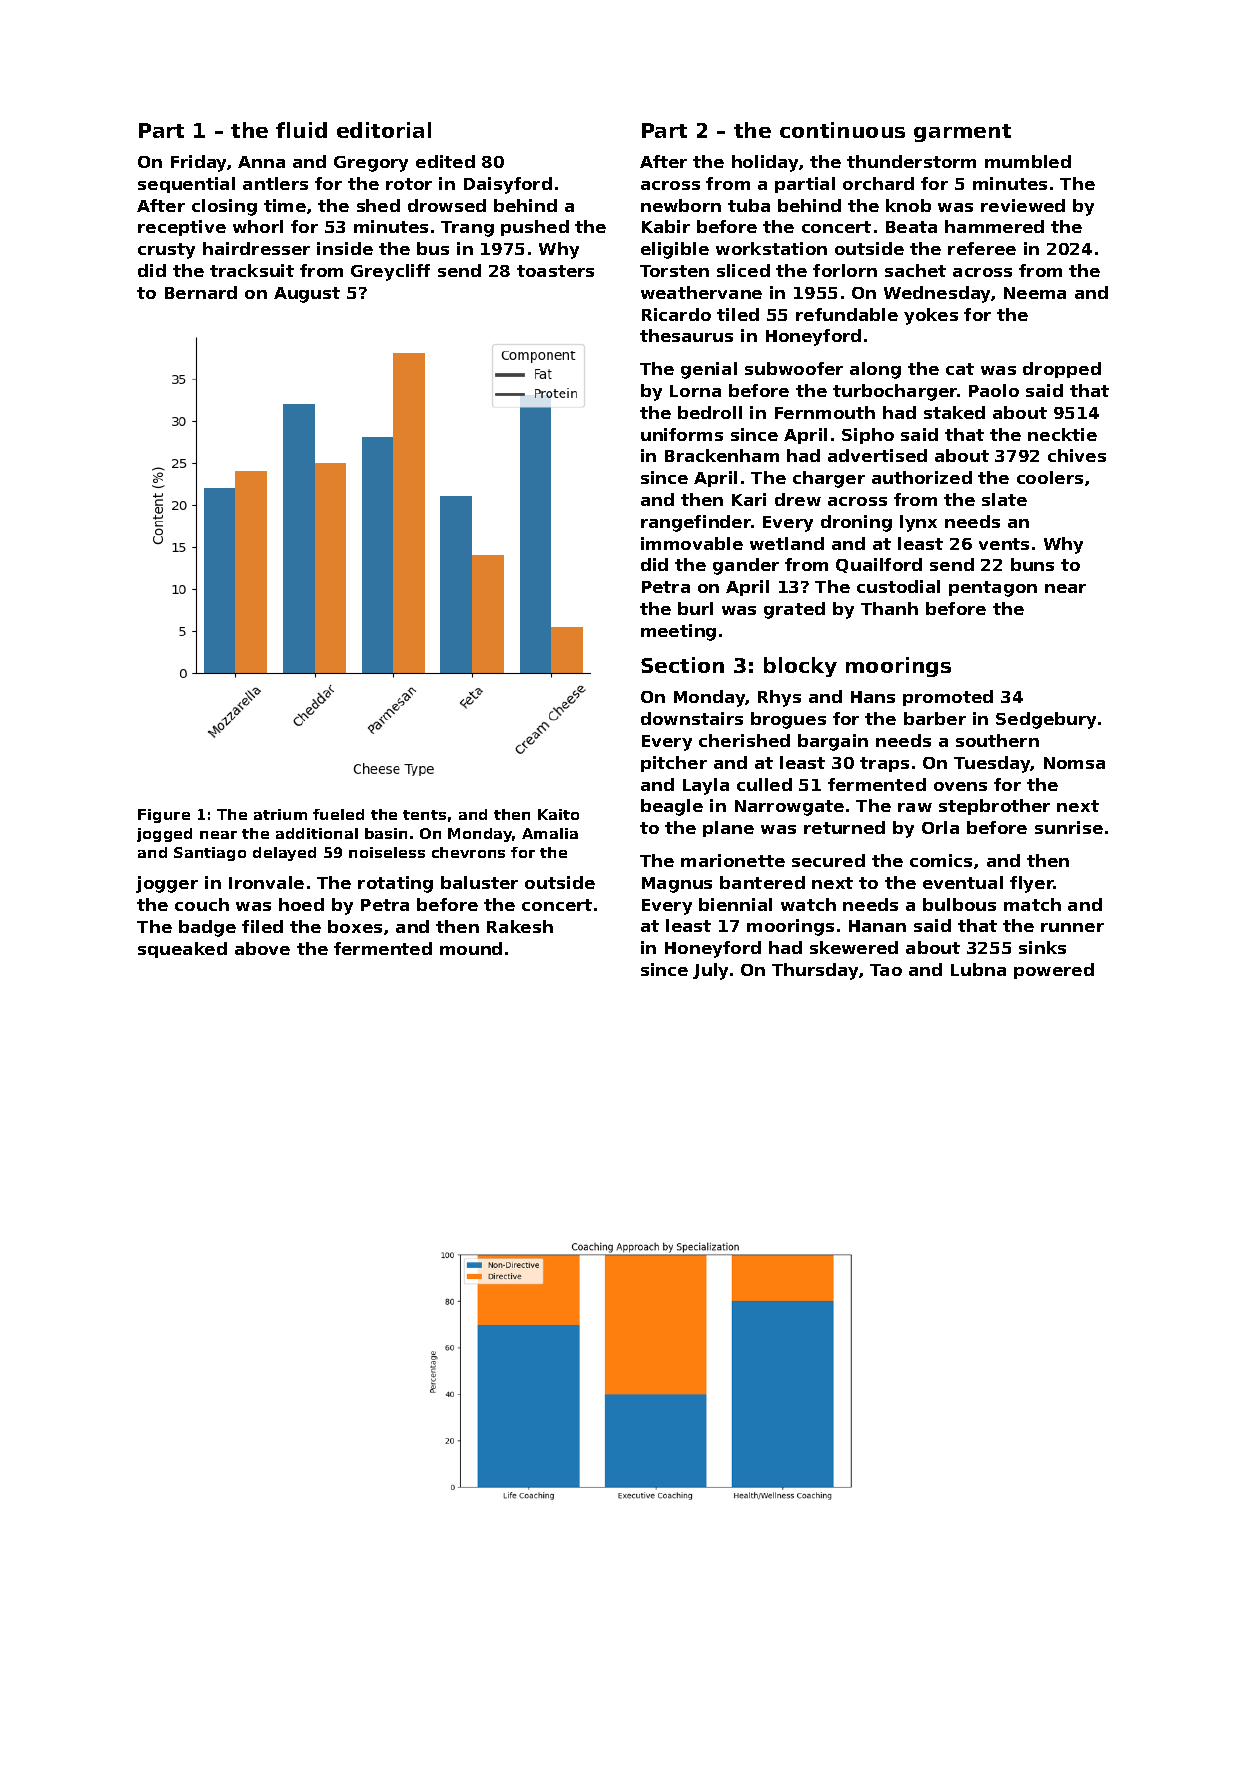 Image resolution: width=1248 pixels, height=1765 pixels. I want to click on pitcher, so click(674, 764).
